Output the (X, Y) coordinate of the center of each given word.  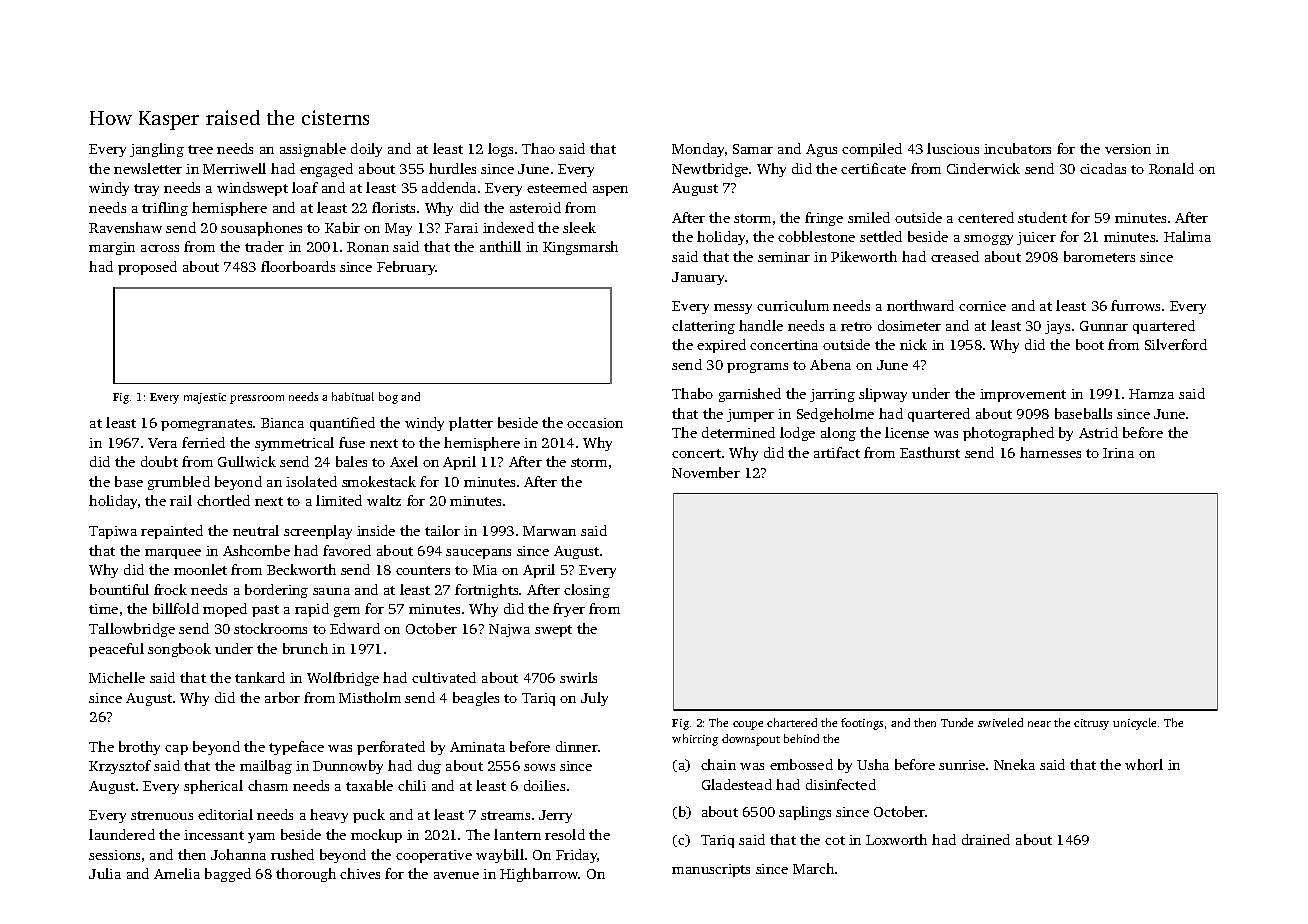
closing (587, 591)
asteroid (535, 207)
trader (264, 246)
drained (986, 839)
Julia (105, 873)
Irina (1118, 453)
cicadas (1103, 168)
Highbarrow (539, 875)
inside (376, 530)
